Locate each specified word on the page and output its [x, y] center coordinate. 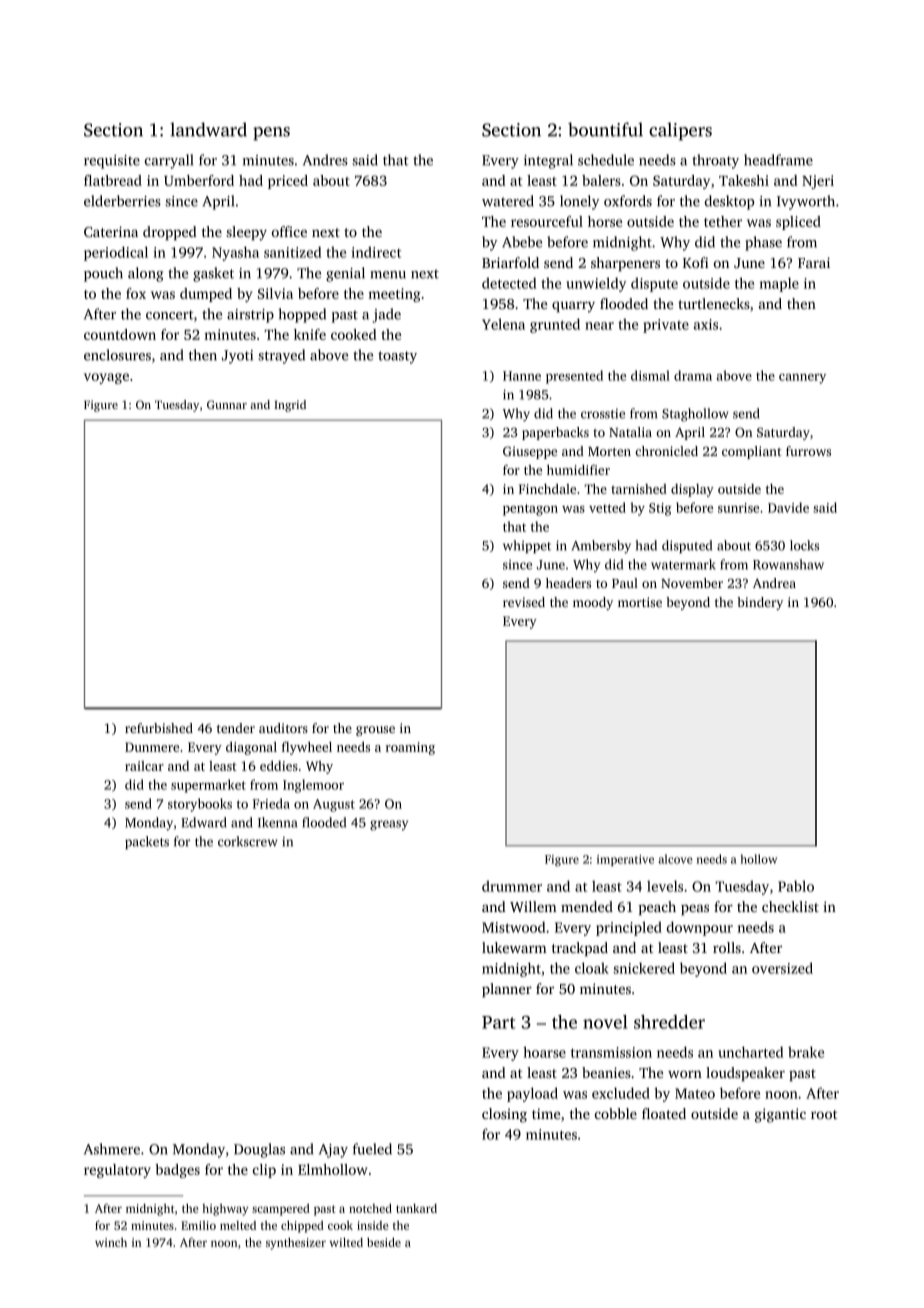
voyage [106, 378]
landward [208, 129]
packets [147, 842]
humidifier [578, 470]
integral [548, 161]
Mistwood [513, 927]
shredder [669, 1022]
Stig [660, 509]
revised [524, 602]
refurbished [159, 728]
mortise [640, 602]
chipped [302, 1227]
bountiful [605, 129]
